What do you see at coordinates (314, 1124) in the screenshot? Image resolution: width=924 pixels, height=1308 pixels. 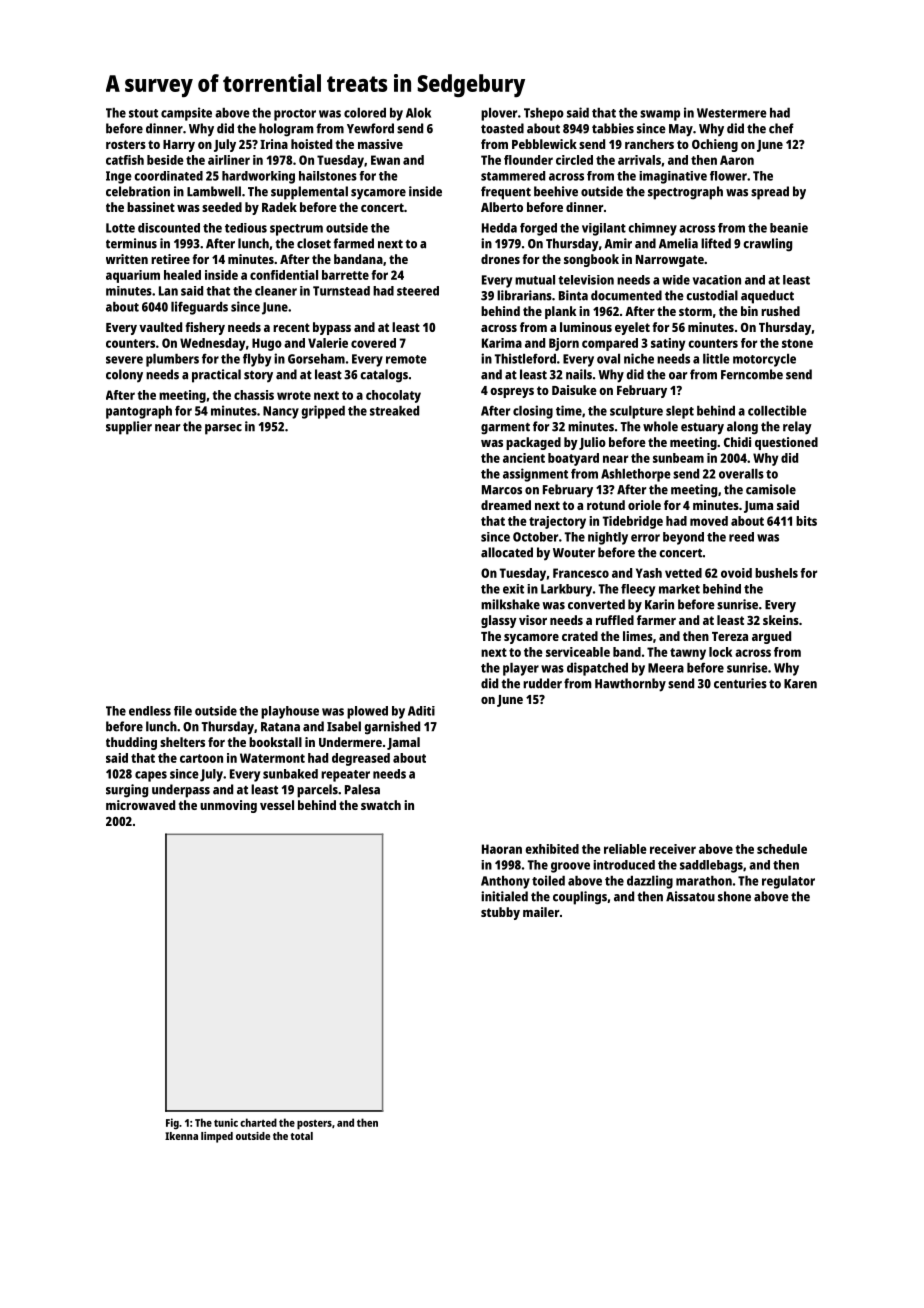 I see `posters` at bounding box center [314, 1124].
